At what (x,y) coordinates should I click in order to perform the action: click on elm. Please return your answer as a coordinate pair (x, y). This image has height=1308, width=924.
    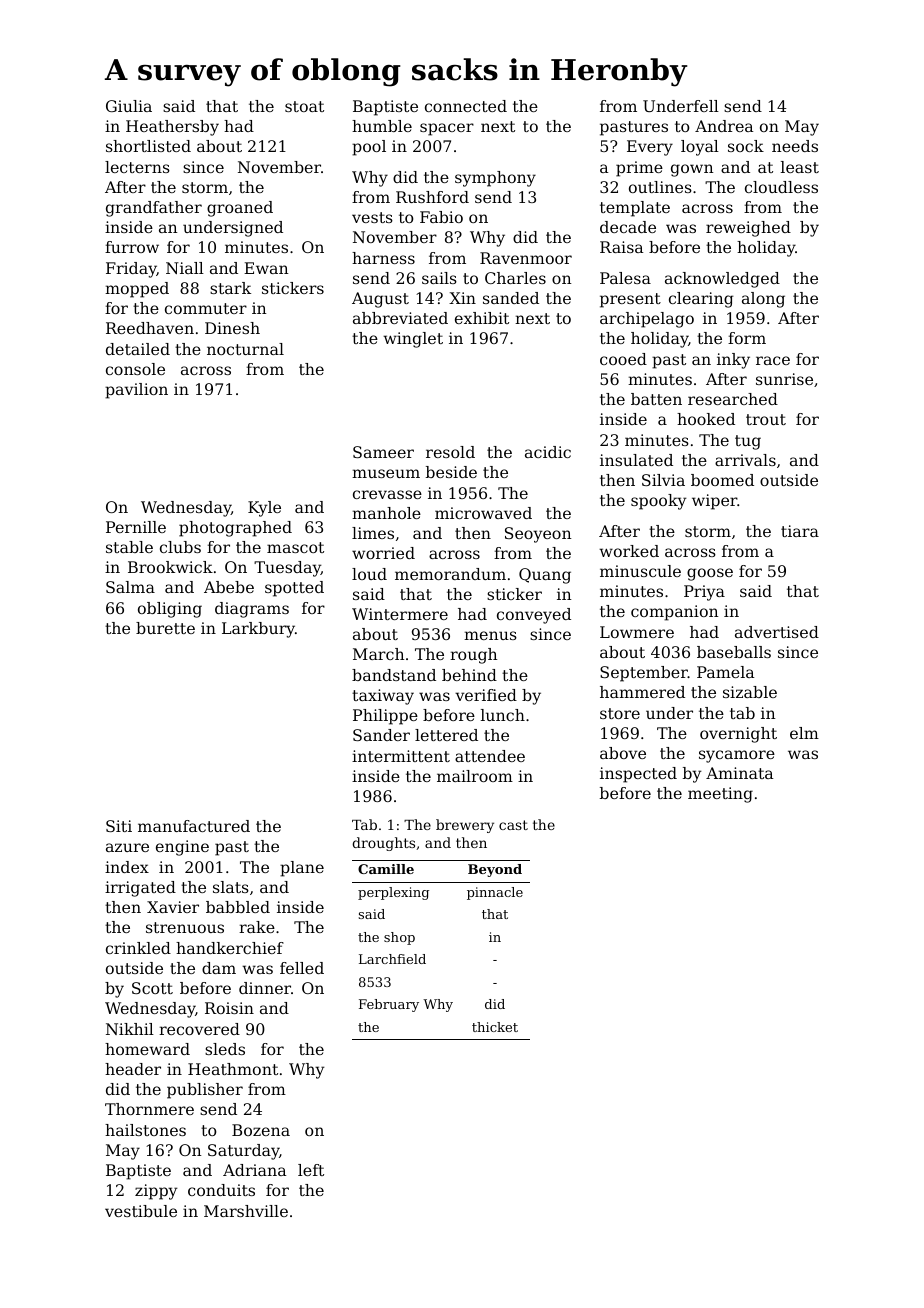
    Looking at the image, I should click on (804, 733).
